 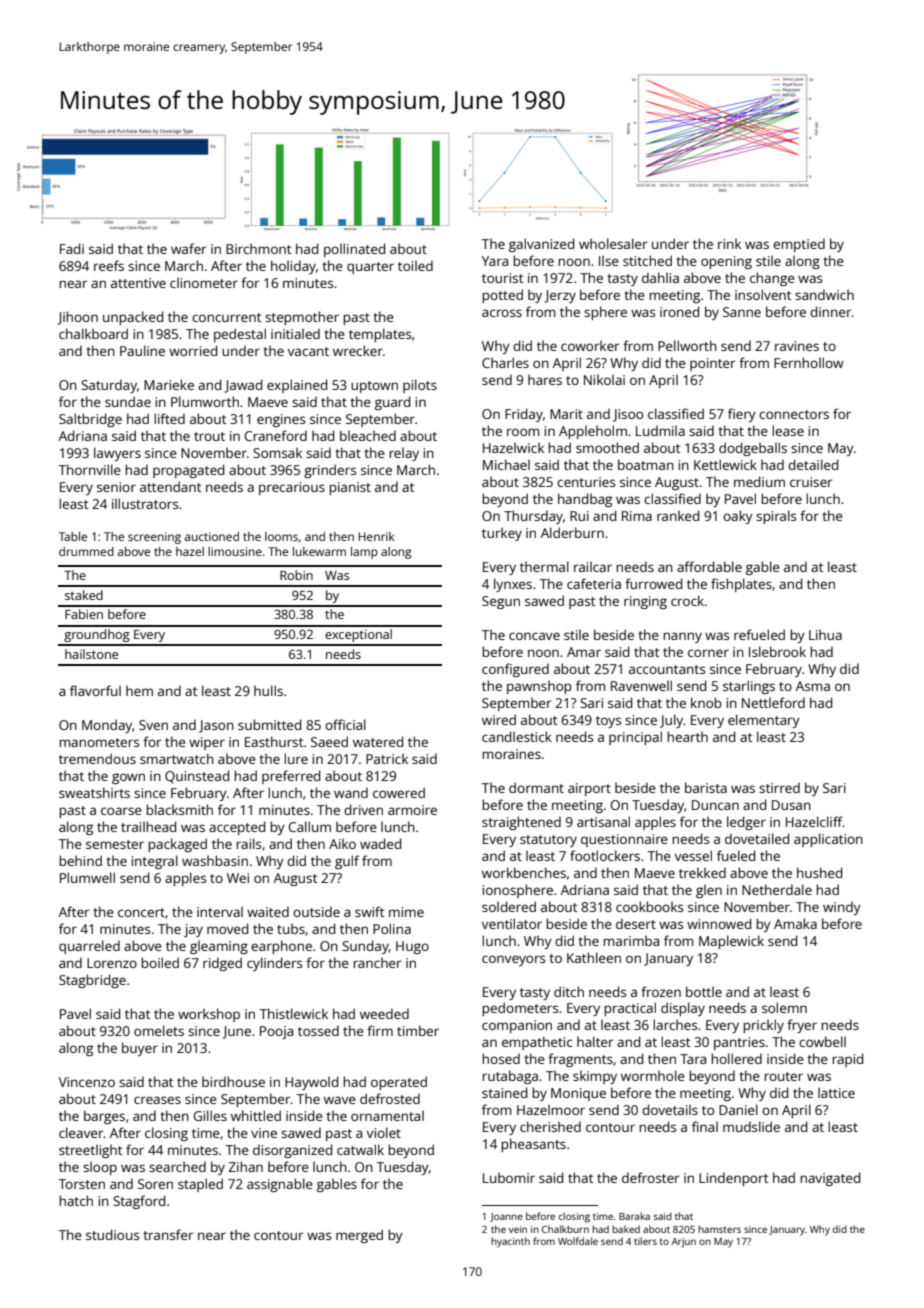 What do you see at coordinates (354, 250) in the image?
I see `pollinated` at bounding box center [354, 250].
